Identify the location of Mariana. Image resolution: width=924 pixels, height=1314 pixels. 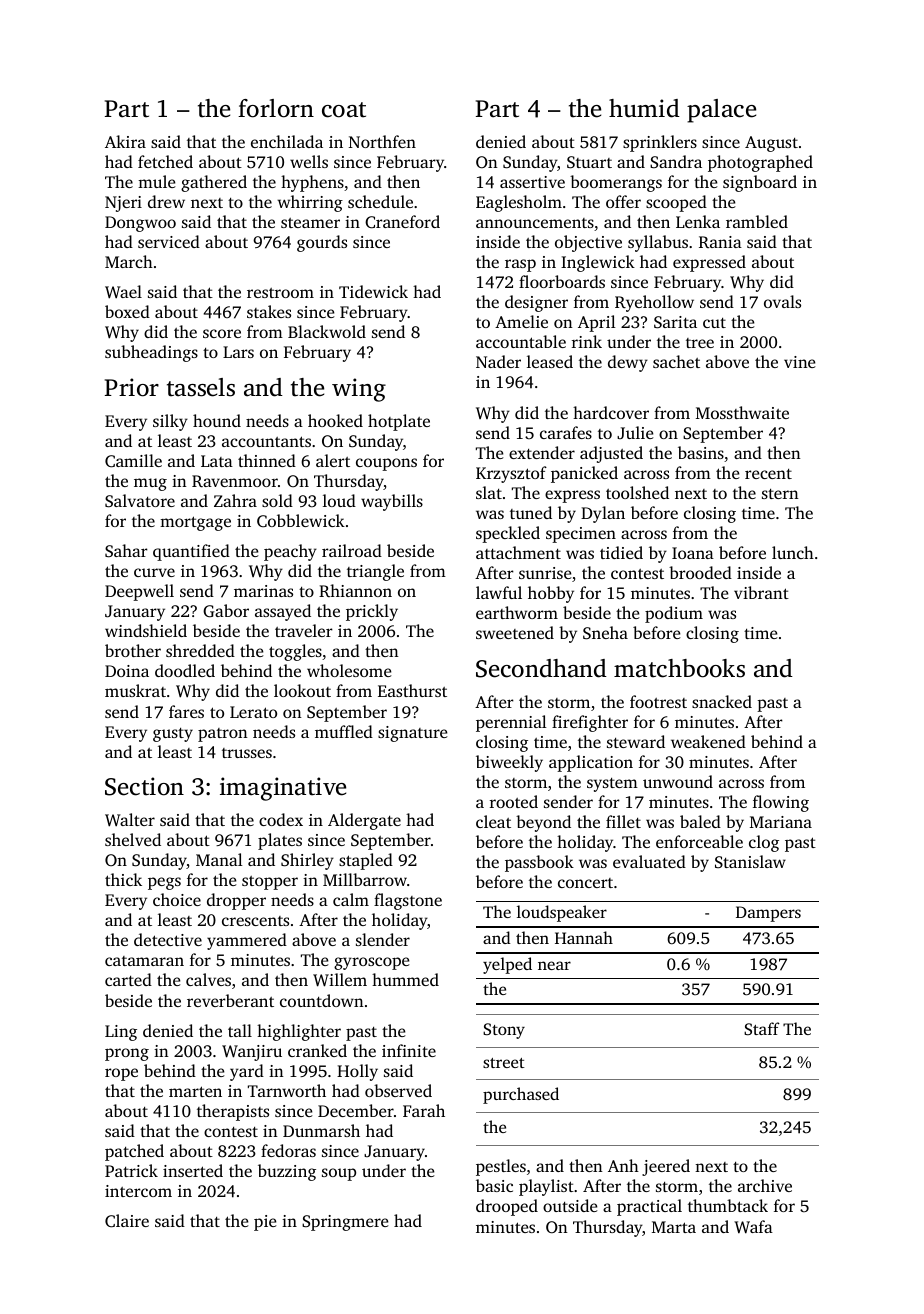
(781, 822).
